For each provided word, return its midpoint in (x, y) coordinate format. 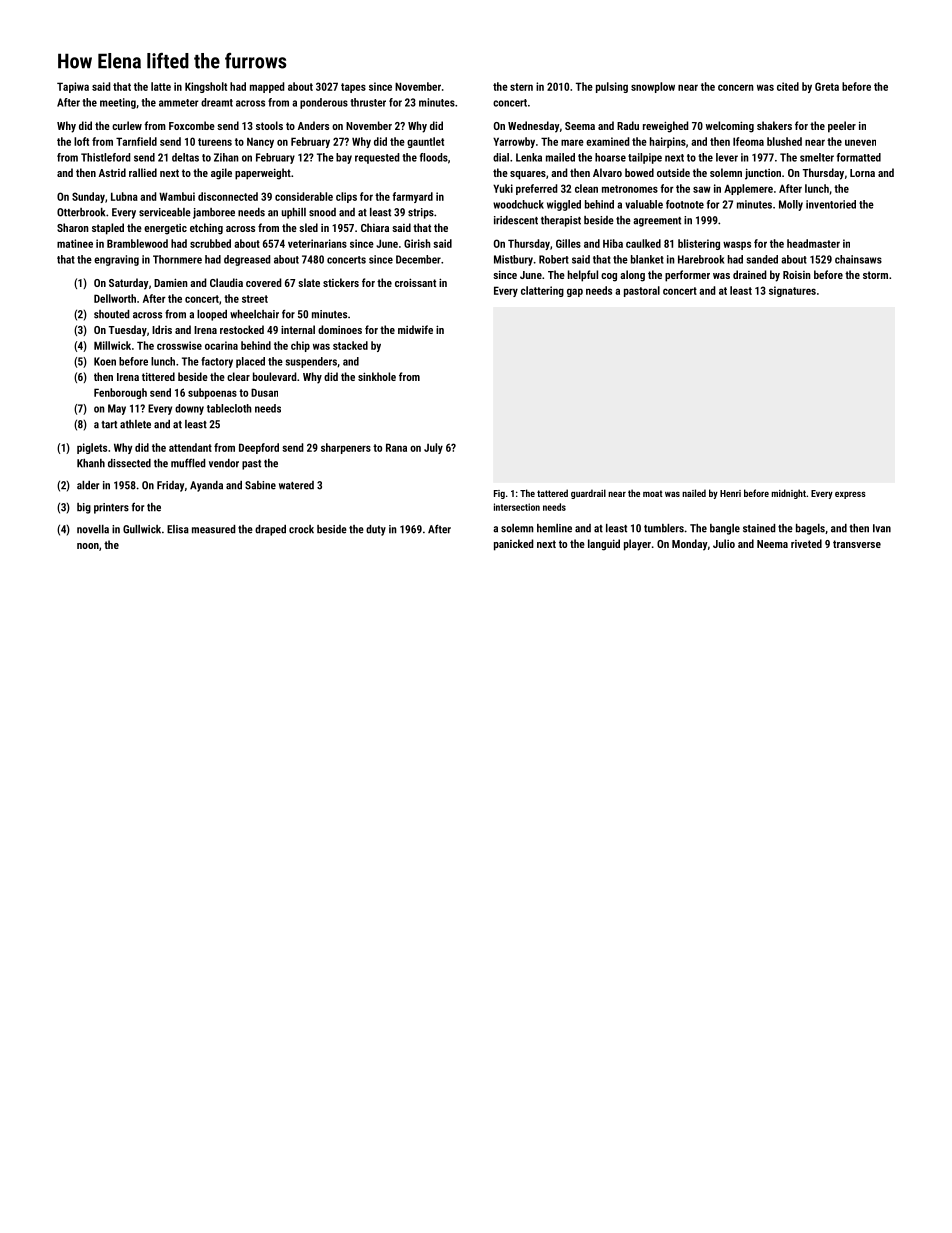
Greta (827, 86)
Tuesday (128, 331)
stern (521, 87)
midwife (415, 329)
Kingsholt (206, 87)
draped (270, 530)
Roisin (797, 275)
